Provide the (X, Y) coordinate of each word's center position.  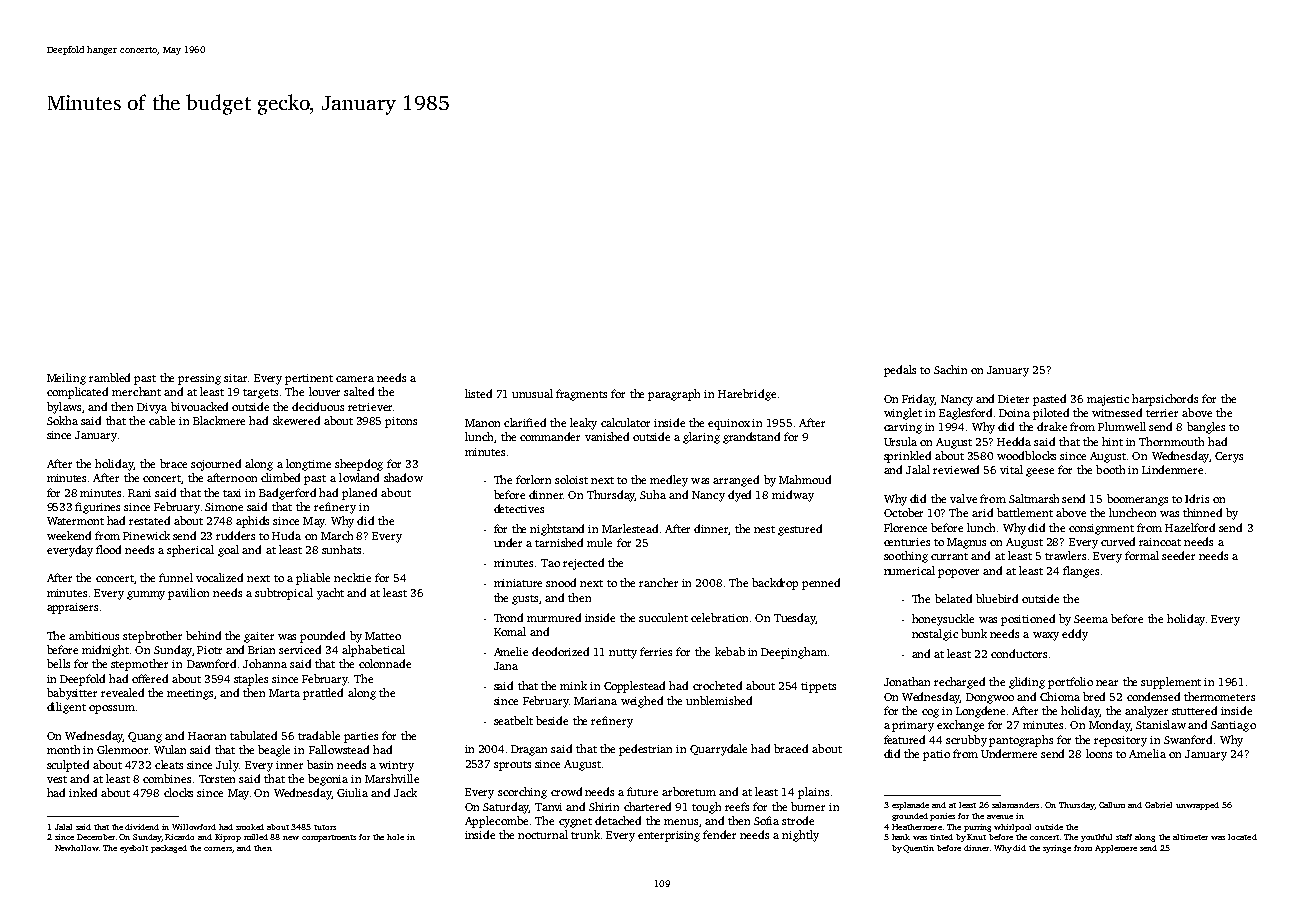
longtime (308, 465)
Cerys (1229, 457)
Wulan (170, 749)
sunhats (341, 549)
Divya (152, 408)
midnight (105, 651)
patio (936, 755)
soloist (571, 479)
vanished (607, 436)
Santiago (1233, 726)
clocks (178, 792)
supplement (1171, 683)
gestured (800, 530)
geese (1040, 472)
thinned (1202, 512)
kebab (730, 651)
